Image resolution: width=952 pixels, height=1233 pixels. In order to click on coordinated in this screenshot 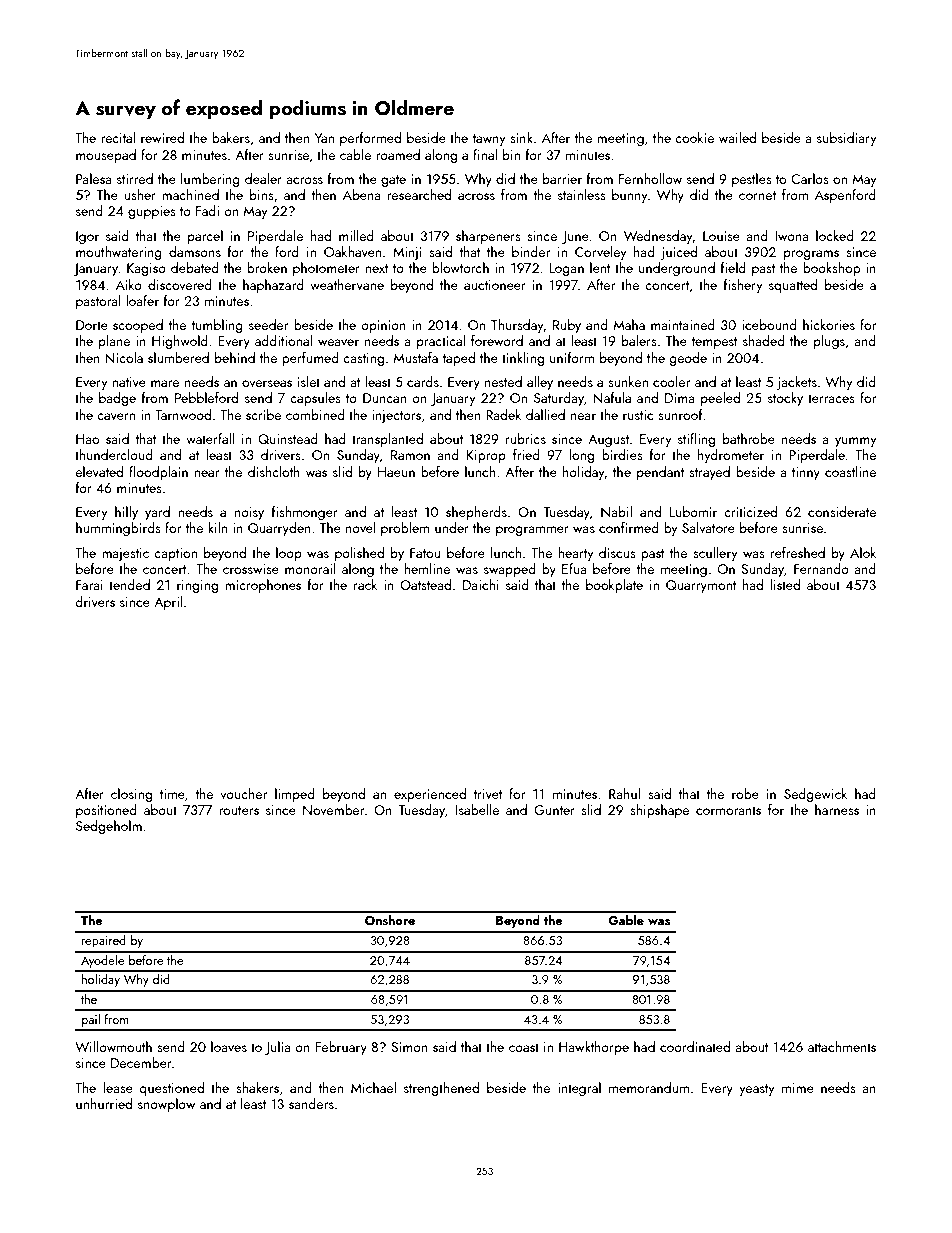, I will do `click(695, 1046)`.
